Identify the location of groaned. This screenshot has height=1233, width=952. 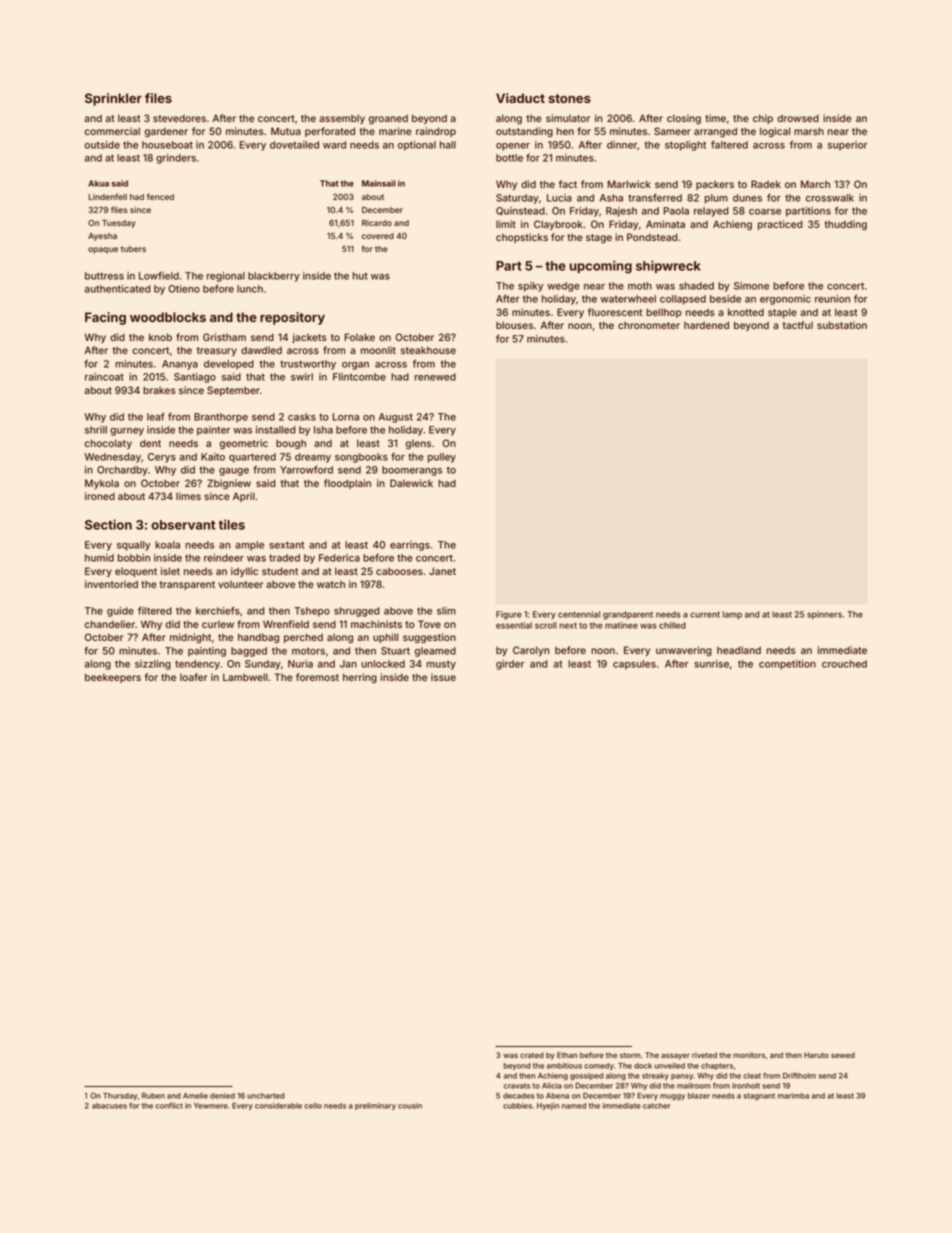
(388, 119).
